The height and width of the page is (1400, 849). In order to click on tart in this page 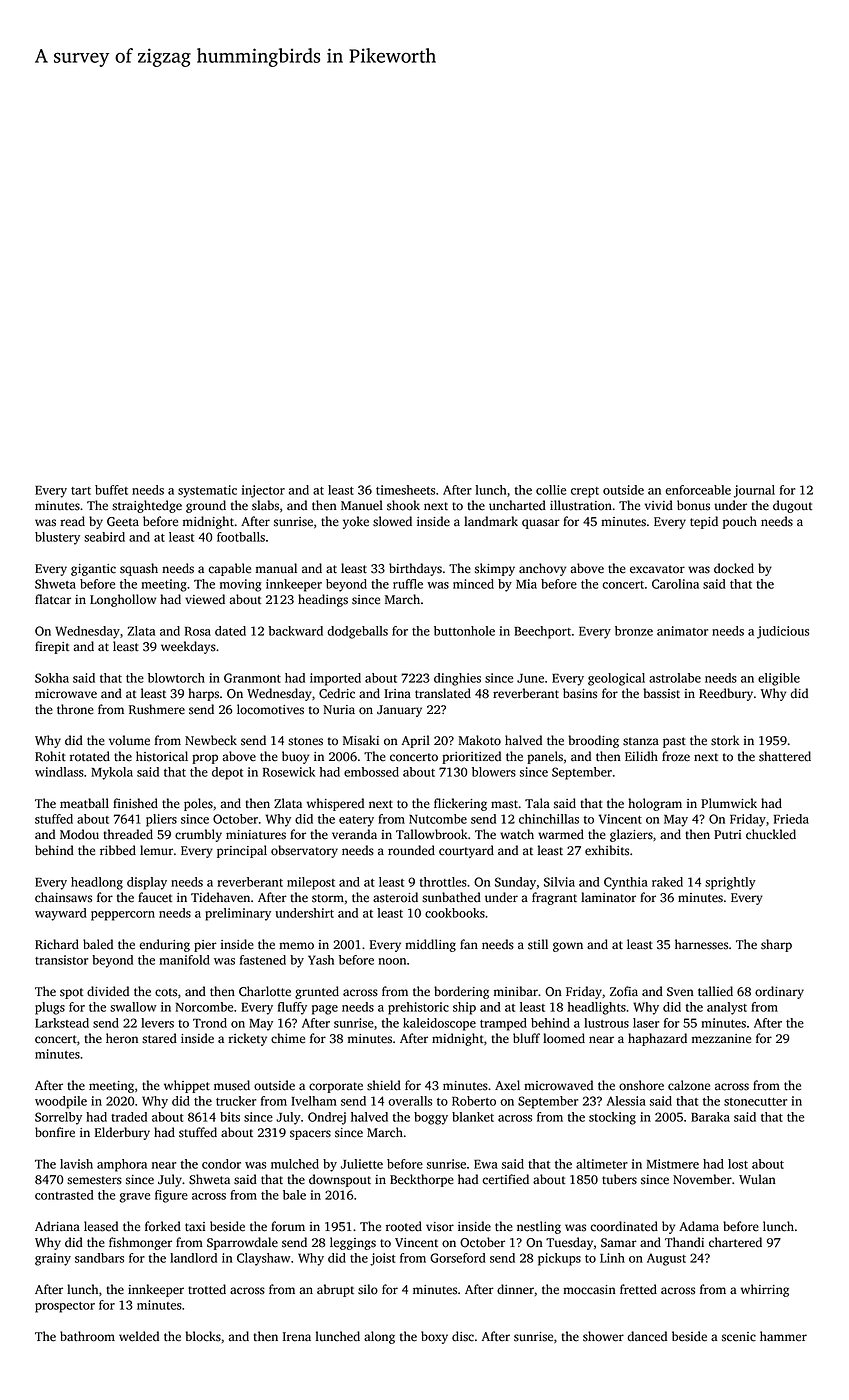, I will do `click(81, 491)`.
